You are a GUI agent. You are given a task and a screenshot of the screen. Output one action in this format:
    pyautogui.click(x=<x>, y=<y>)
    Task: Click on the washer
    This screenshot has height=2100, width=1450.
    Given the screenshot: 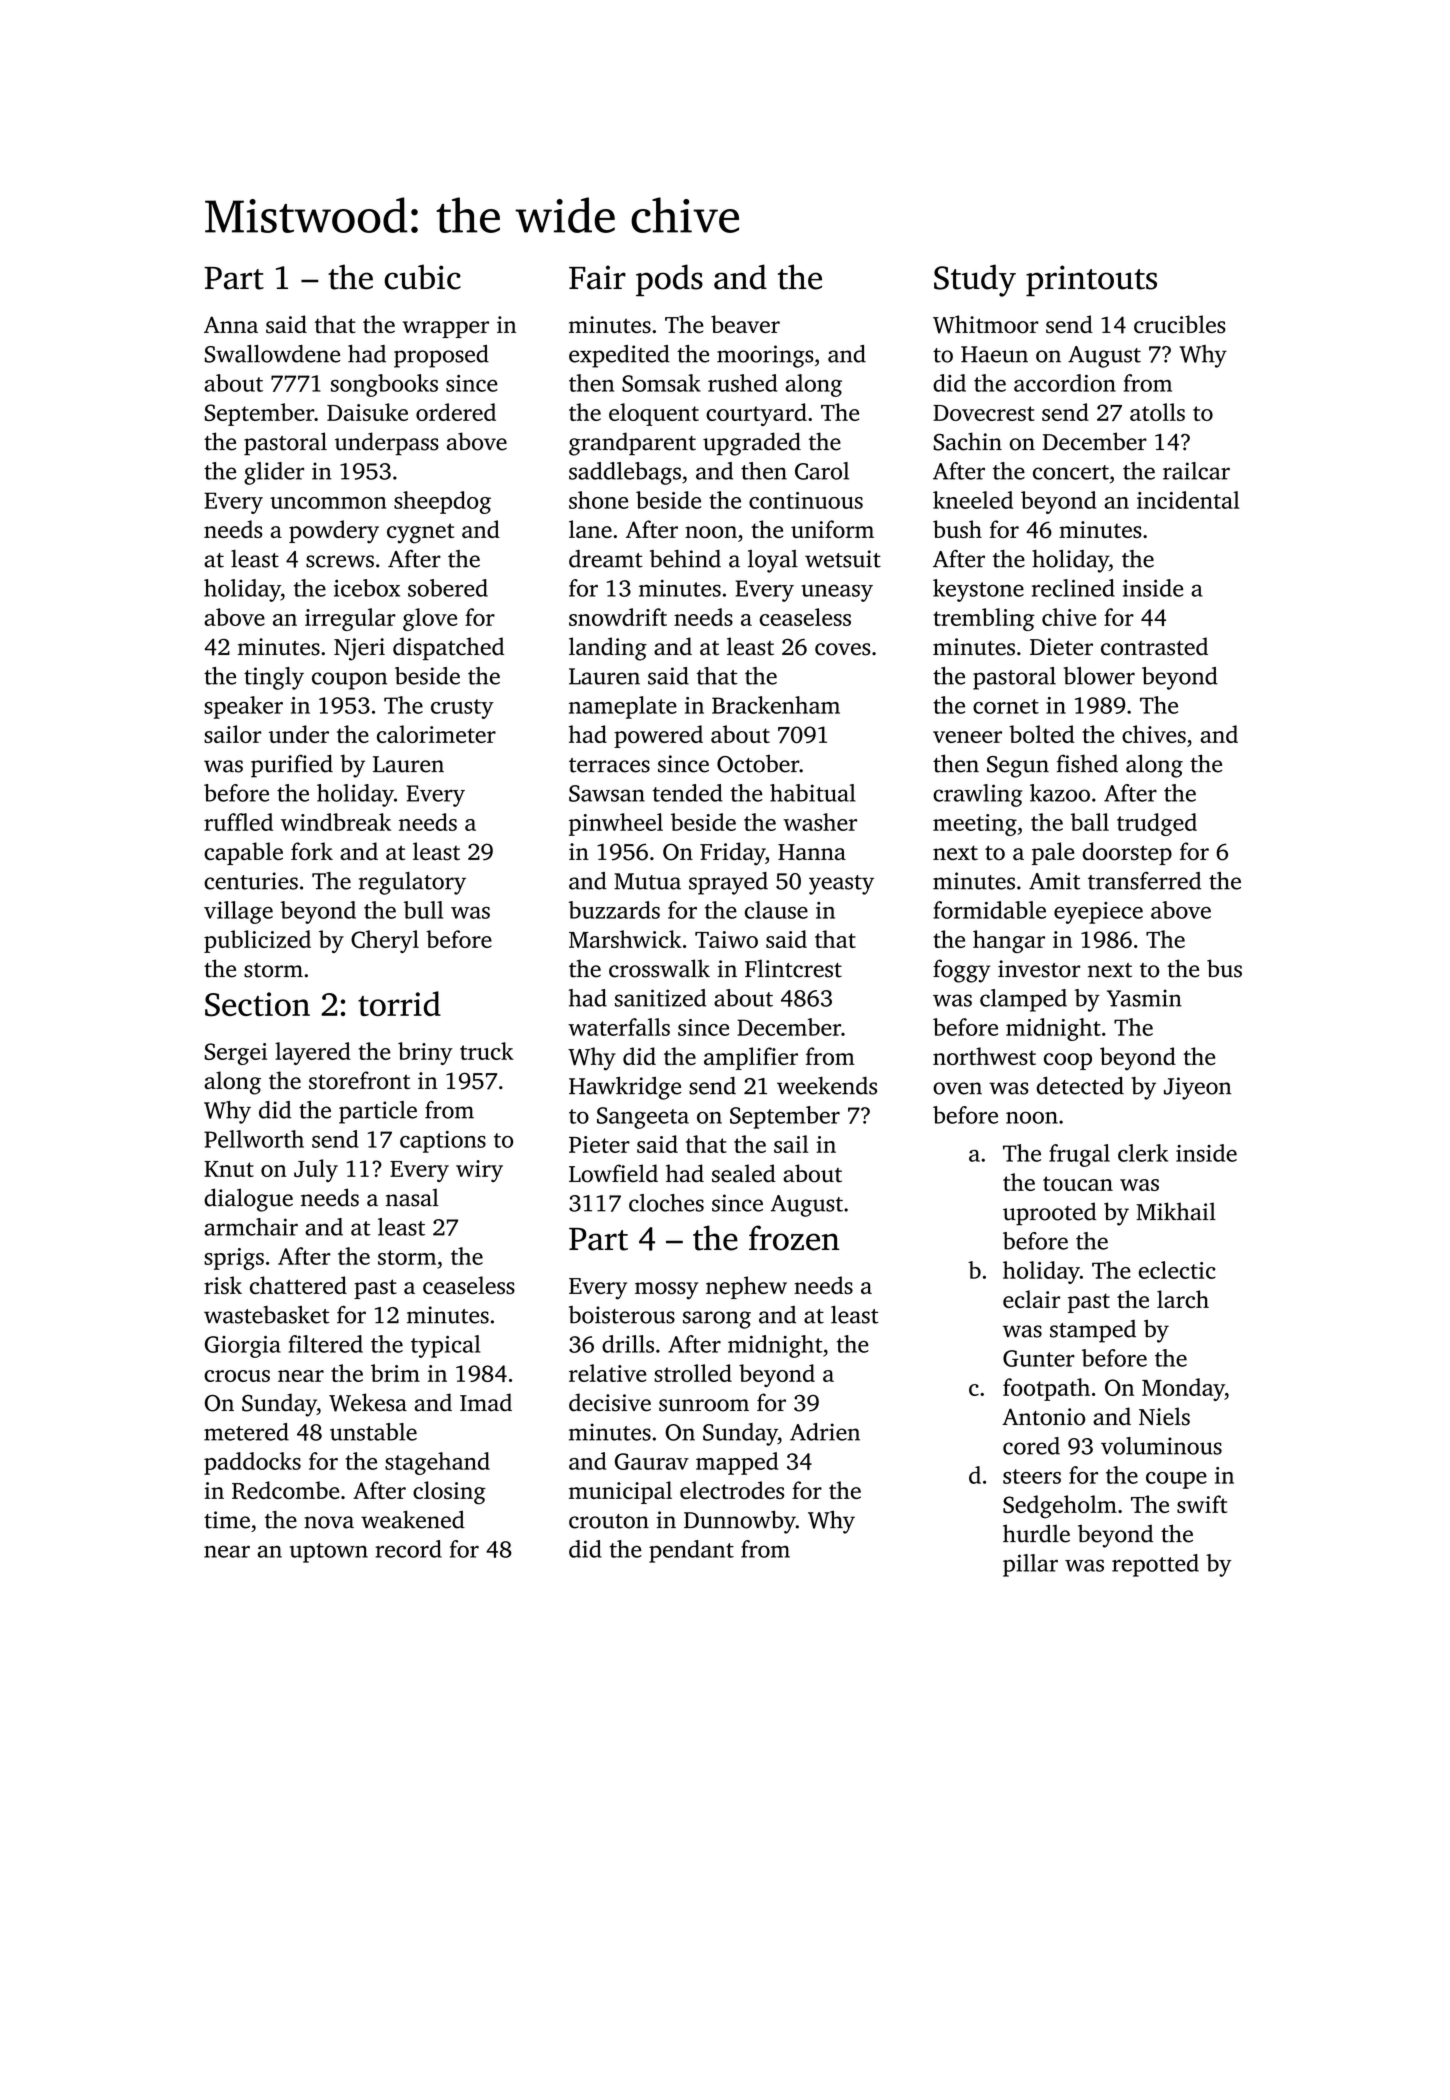 What is the action you would take?
    pyautogui.click(x=820, y=822)
